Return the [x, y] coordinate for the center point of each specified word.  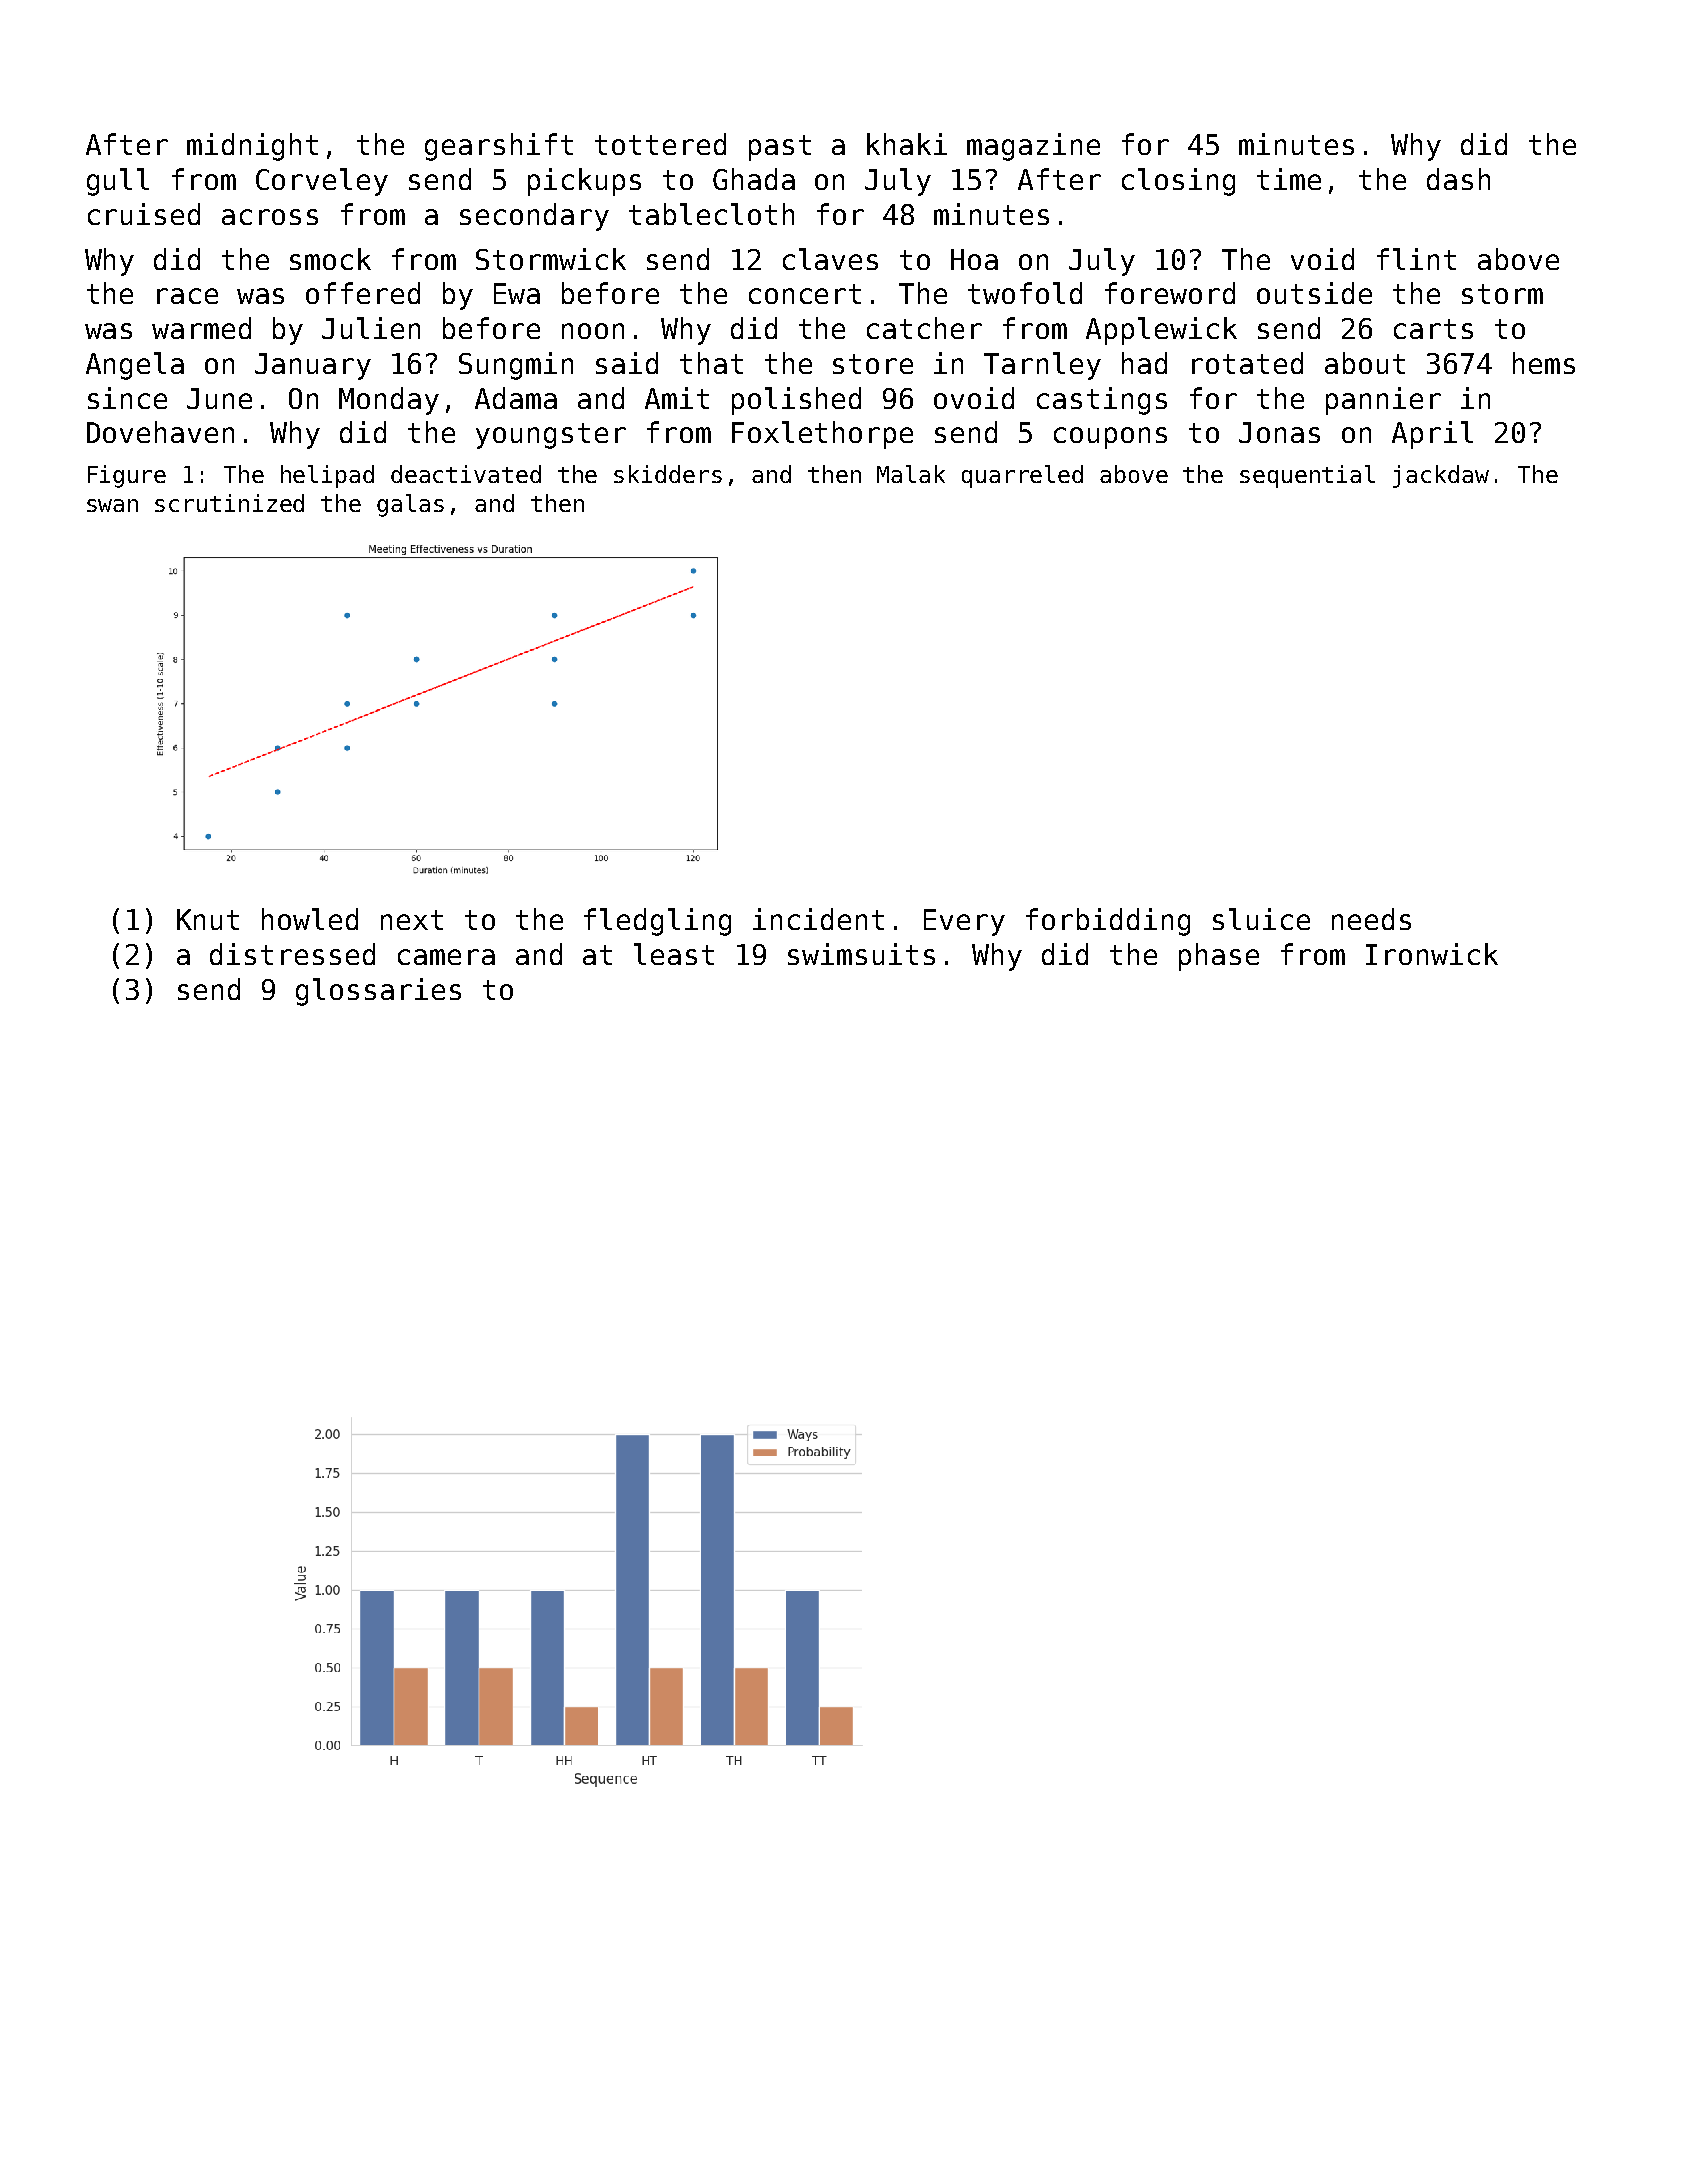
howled [310, 919]
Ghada [754, 179]
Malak [911, 474]
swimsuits [861, 954]
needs [1371, 919]
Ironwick [1432, 954]
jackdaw [1441, 476]
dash [1458, 179]
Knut [208, 919]
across [270, 217]
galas [410, 505]
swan [112, 505]
